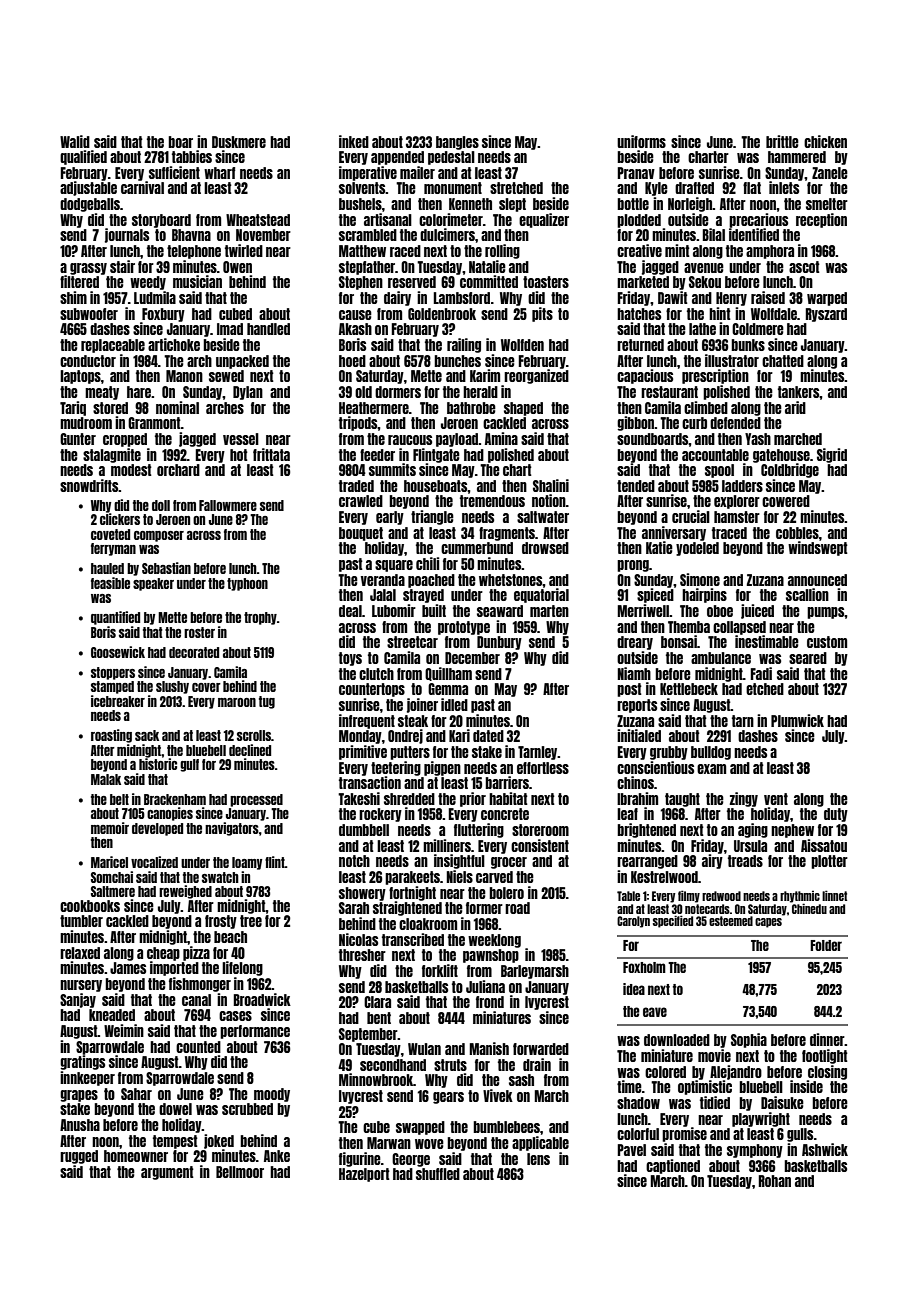 This screenshot has width=908, height=1316. I want to click on Zanele, so click(830, 173).
